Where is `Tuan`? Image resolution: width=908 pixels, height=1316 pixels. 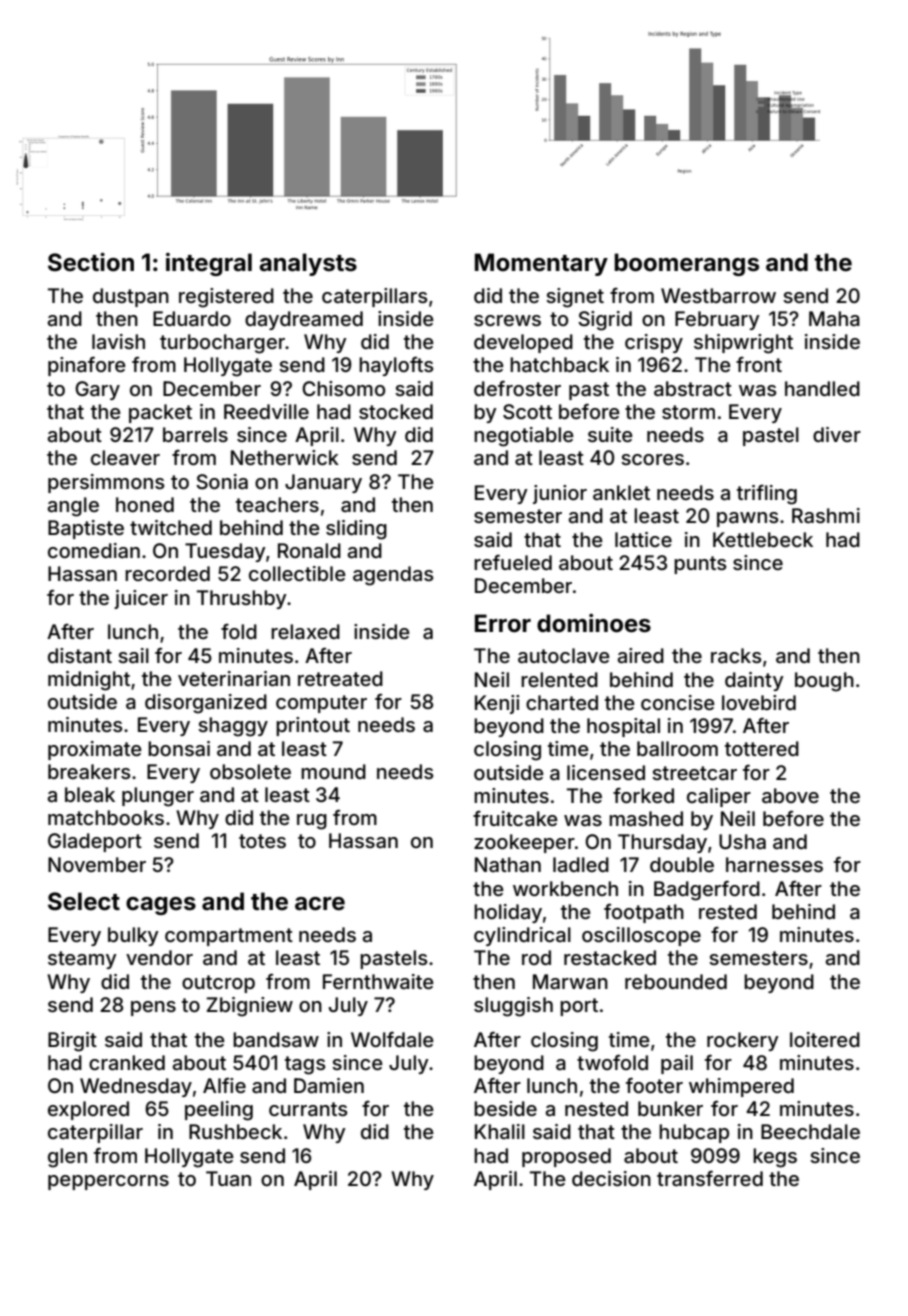 Tuan is located at coordinates (228, 1178).
